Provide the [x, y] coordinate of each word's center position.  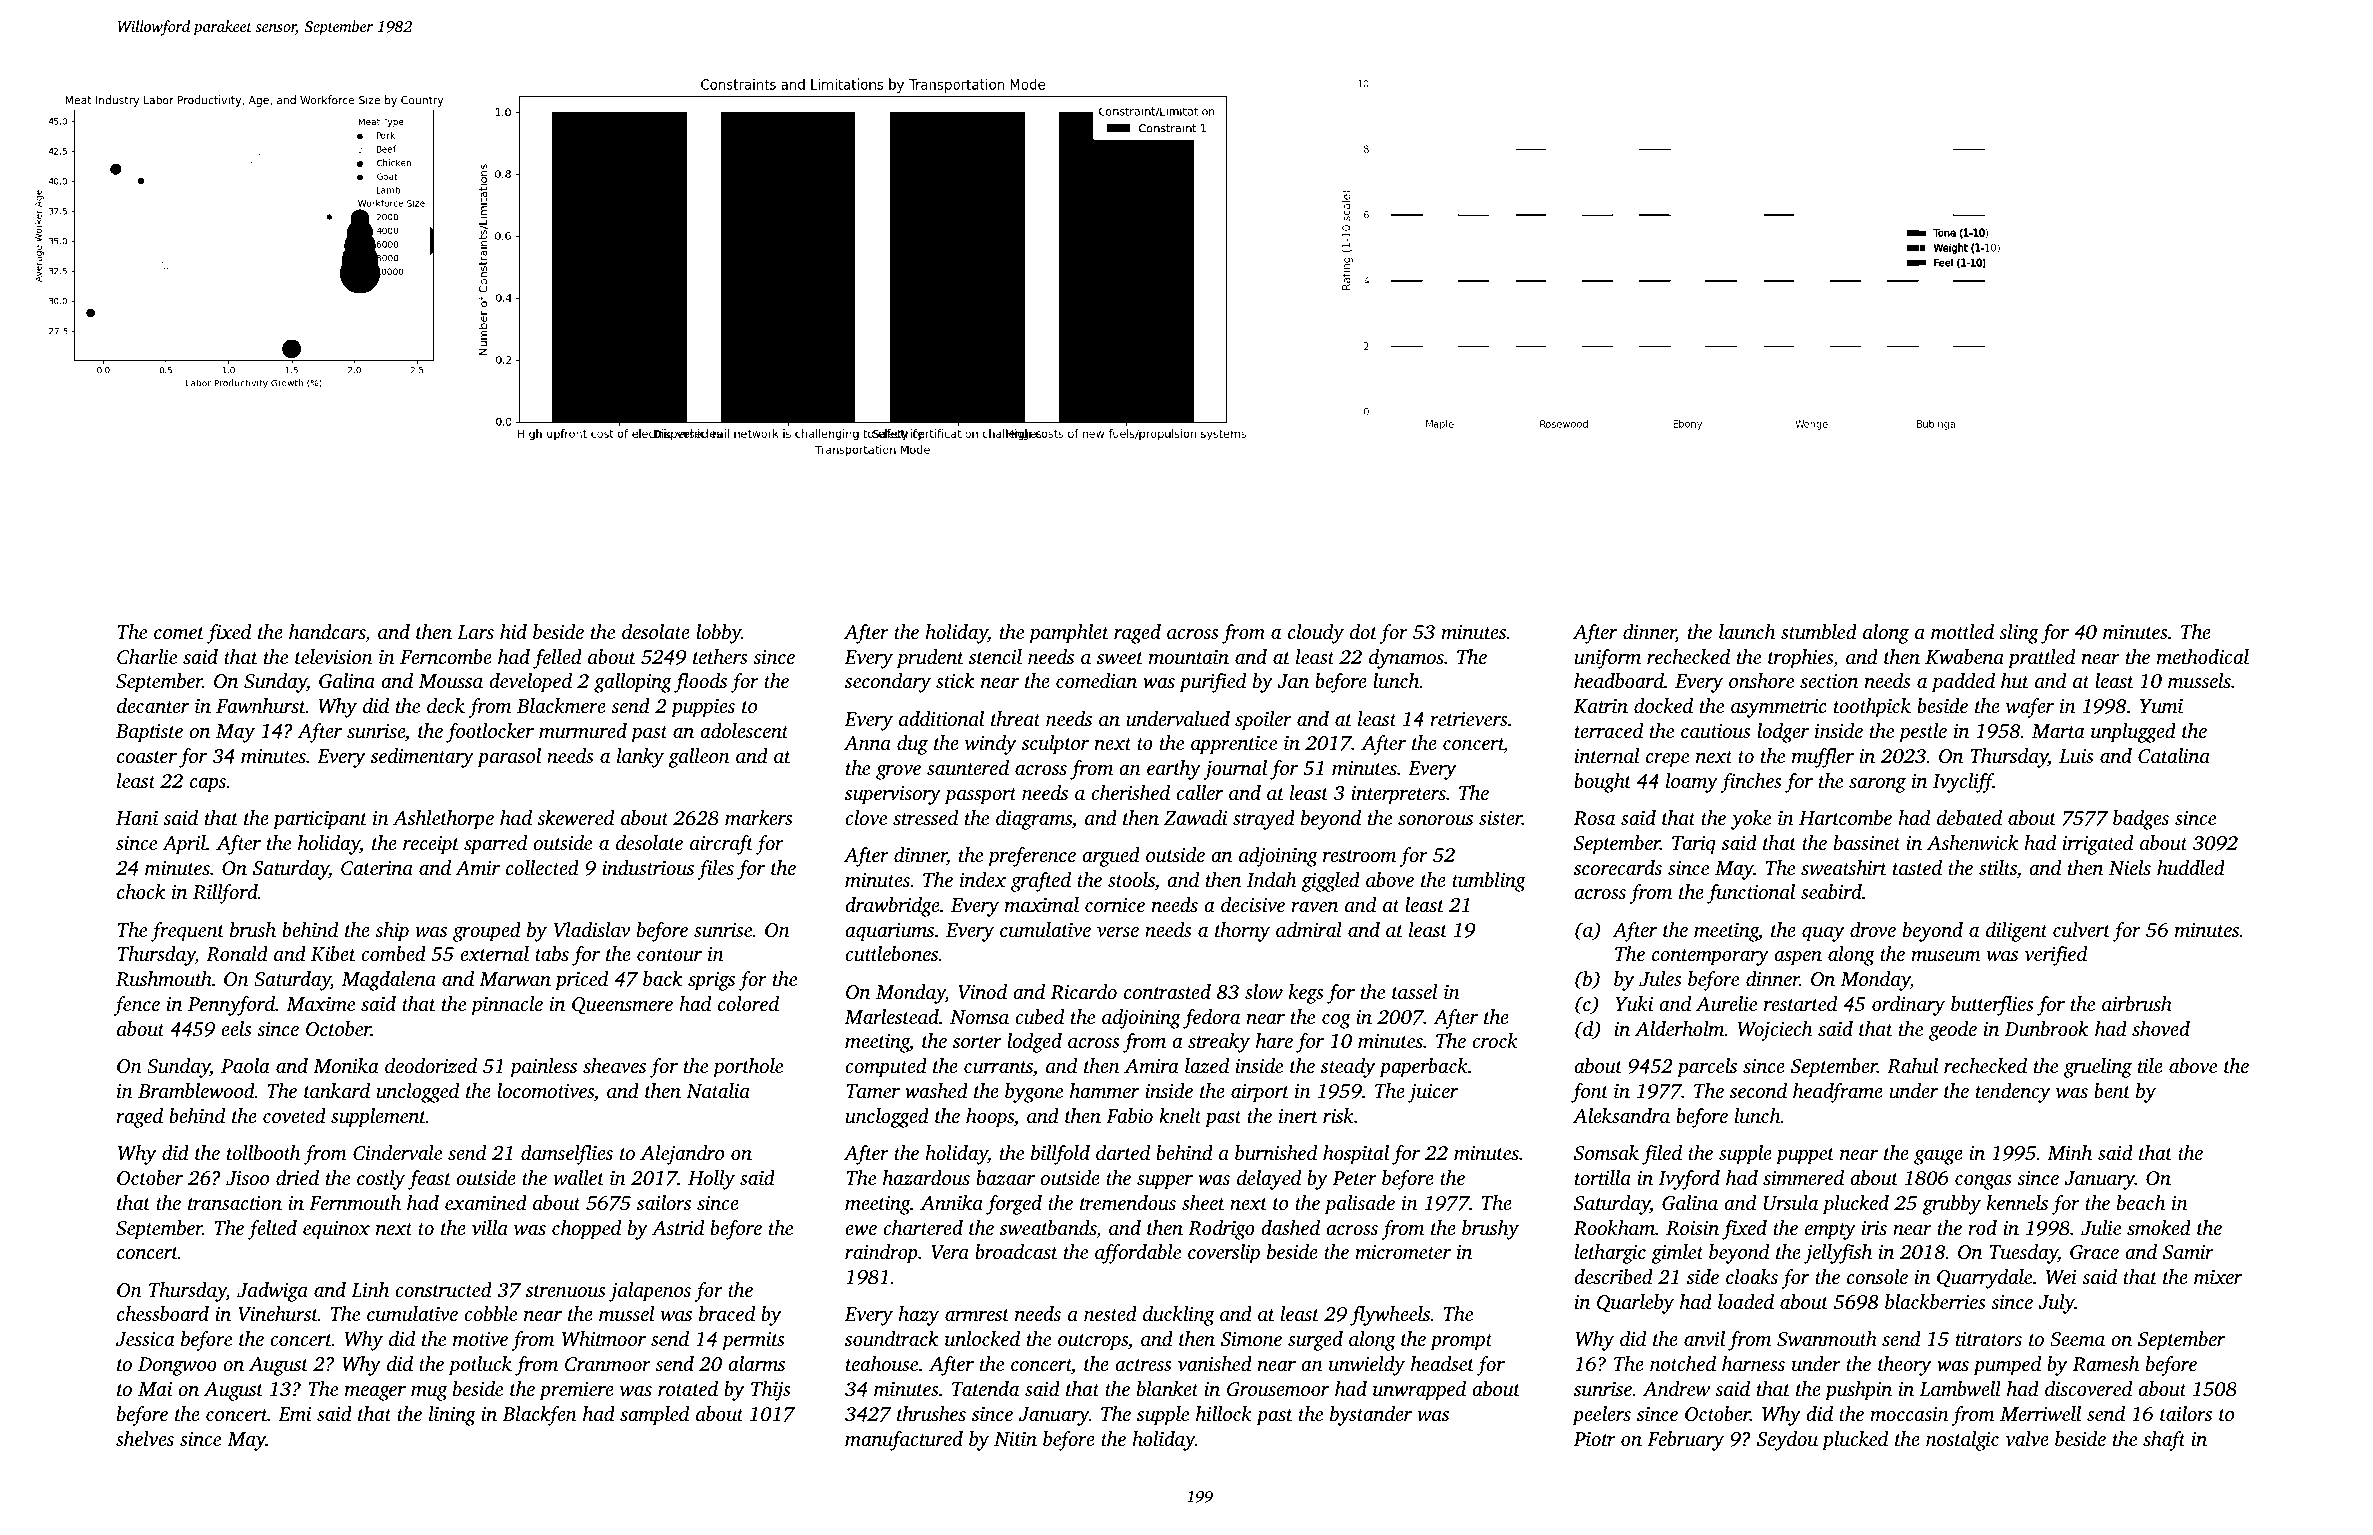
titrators [1989, 1339]
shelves [145, 1438]
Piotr [1594, 1439]
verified [2056, 956]
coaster [147, 757]
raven [1314, 907]
